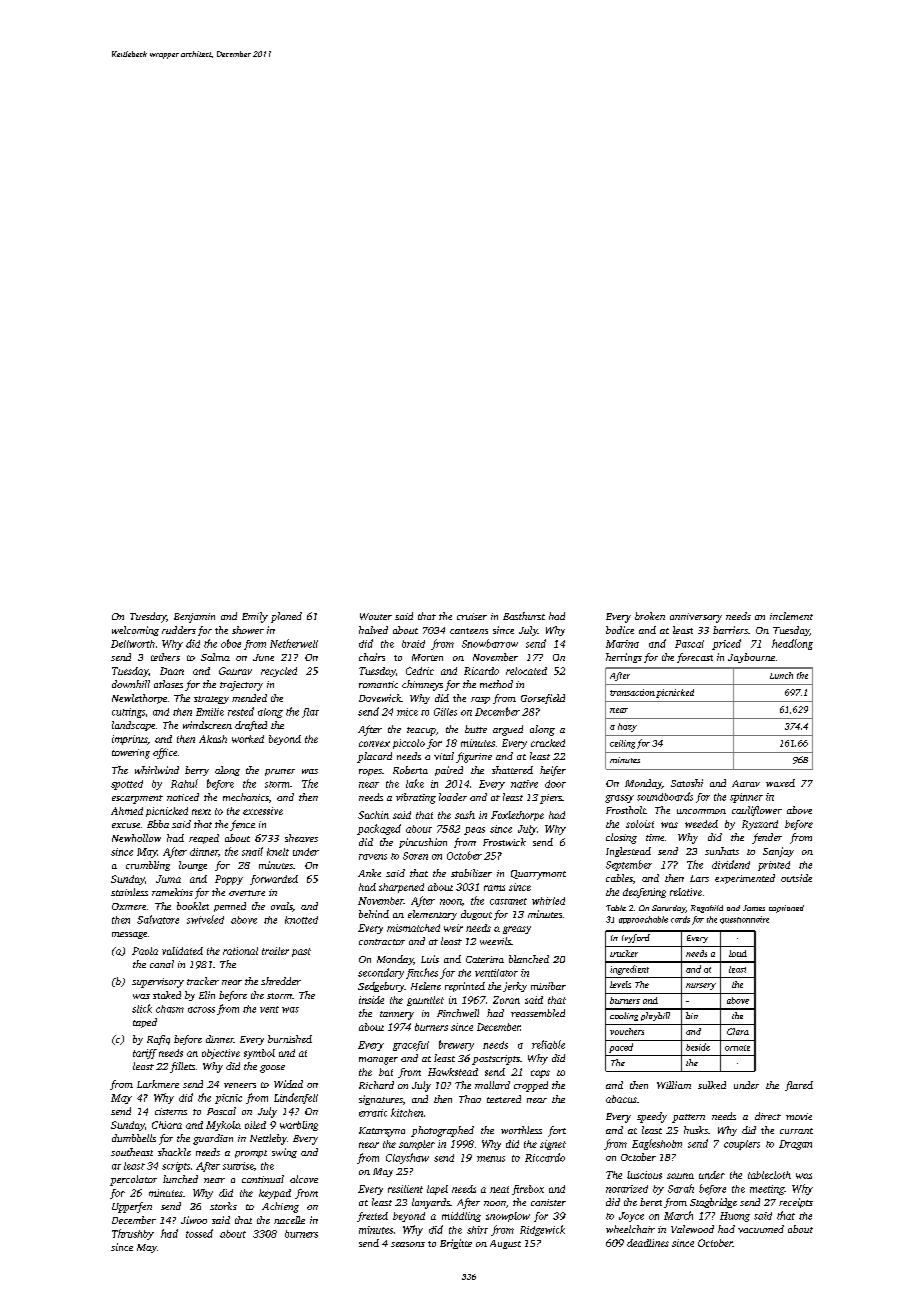 The width and height of the document is (924, 1308). Describe the element at coordinates (472, 616) in the document. I see `cruiser` at that location.
